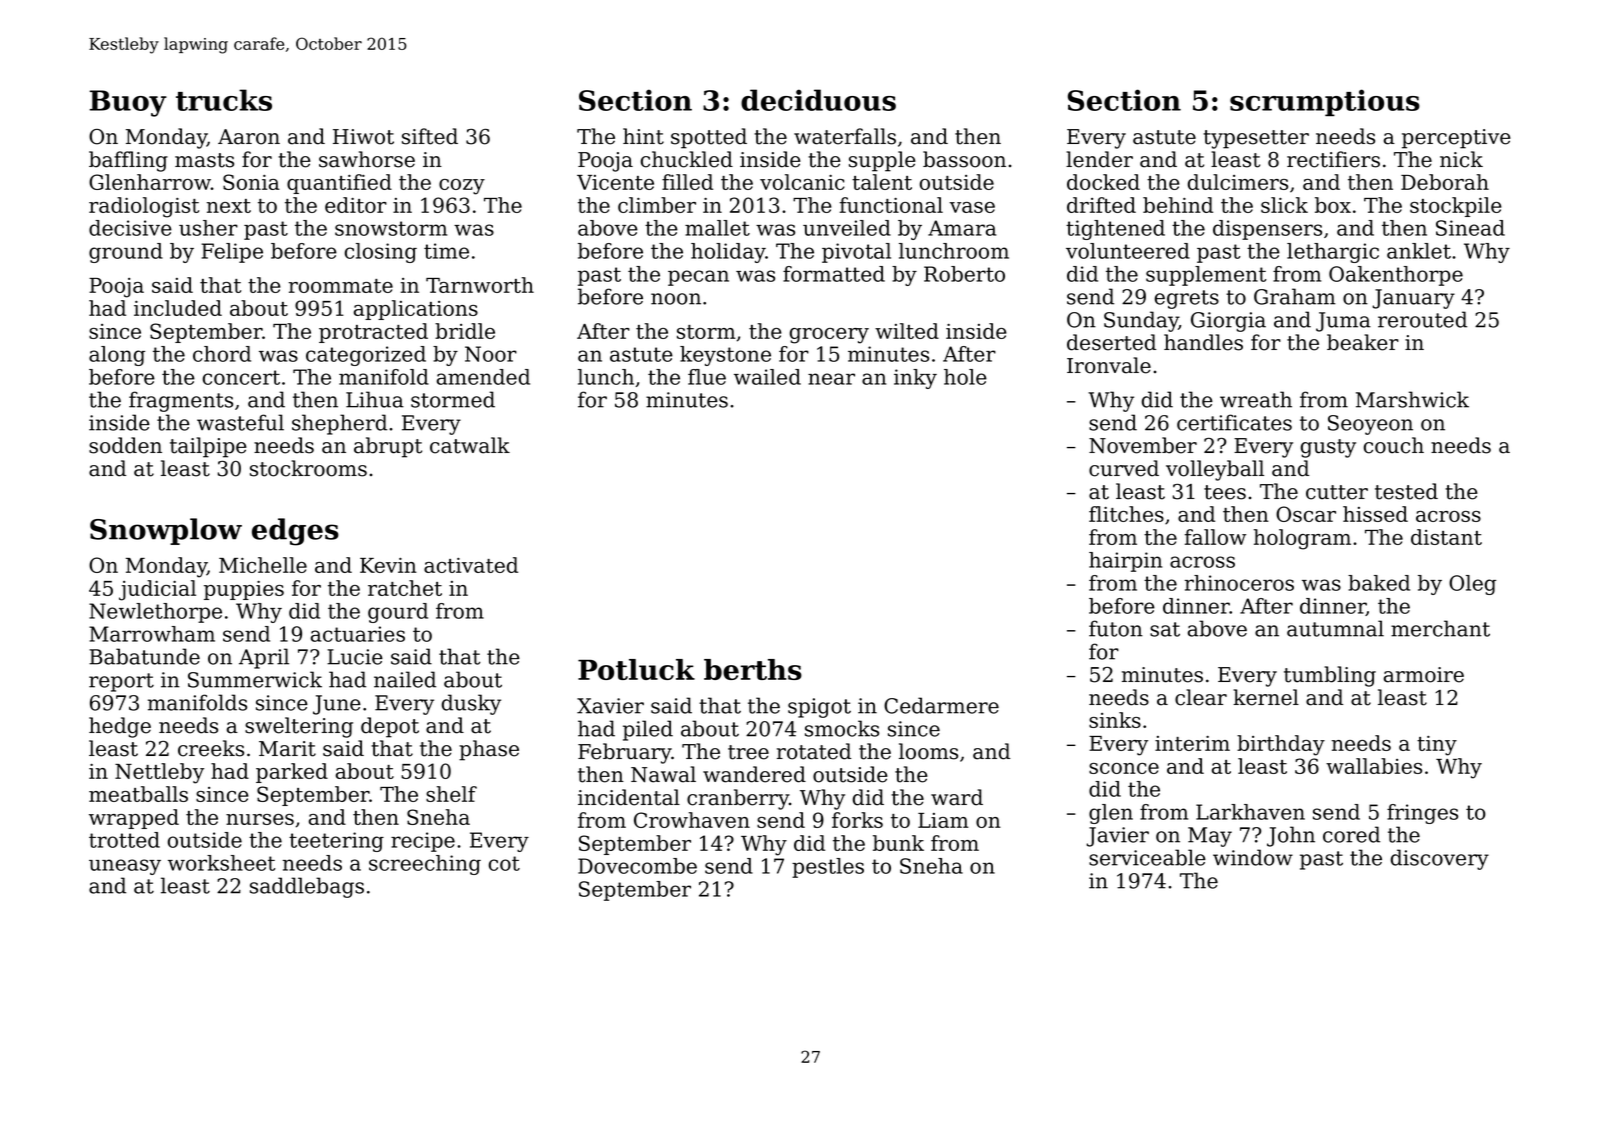 This screenshot has height=1132, width=1601. I want to click on saddlebags, so click(307, 887).
